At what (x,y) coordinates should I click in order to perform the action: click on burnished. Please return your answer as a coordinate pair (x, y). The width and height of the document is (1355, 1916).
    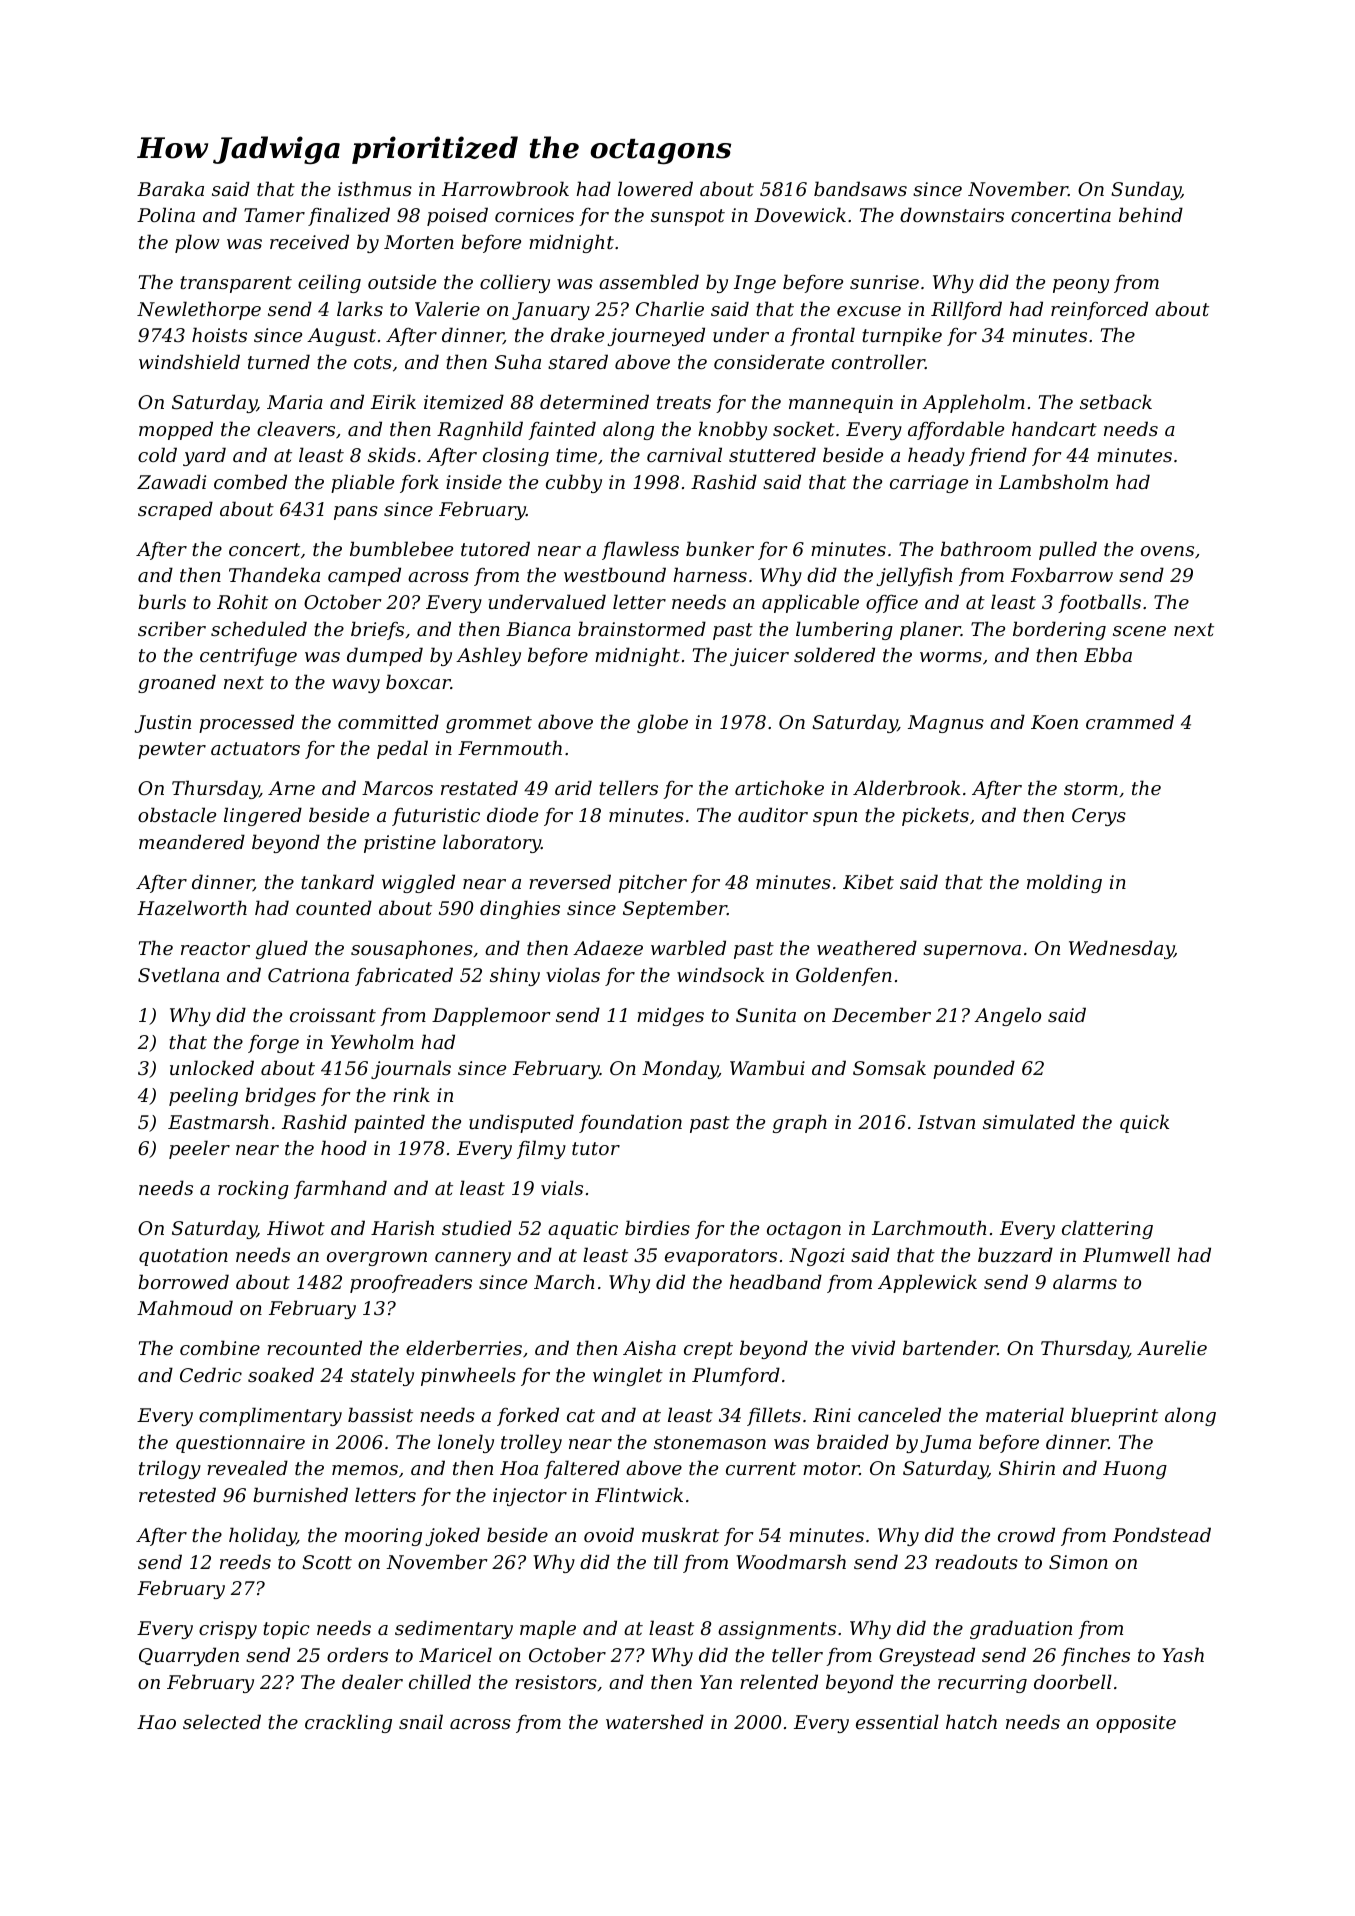
    Looking at the image, I should click on (300, 1494).
